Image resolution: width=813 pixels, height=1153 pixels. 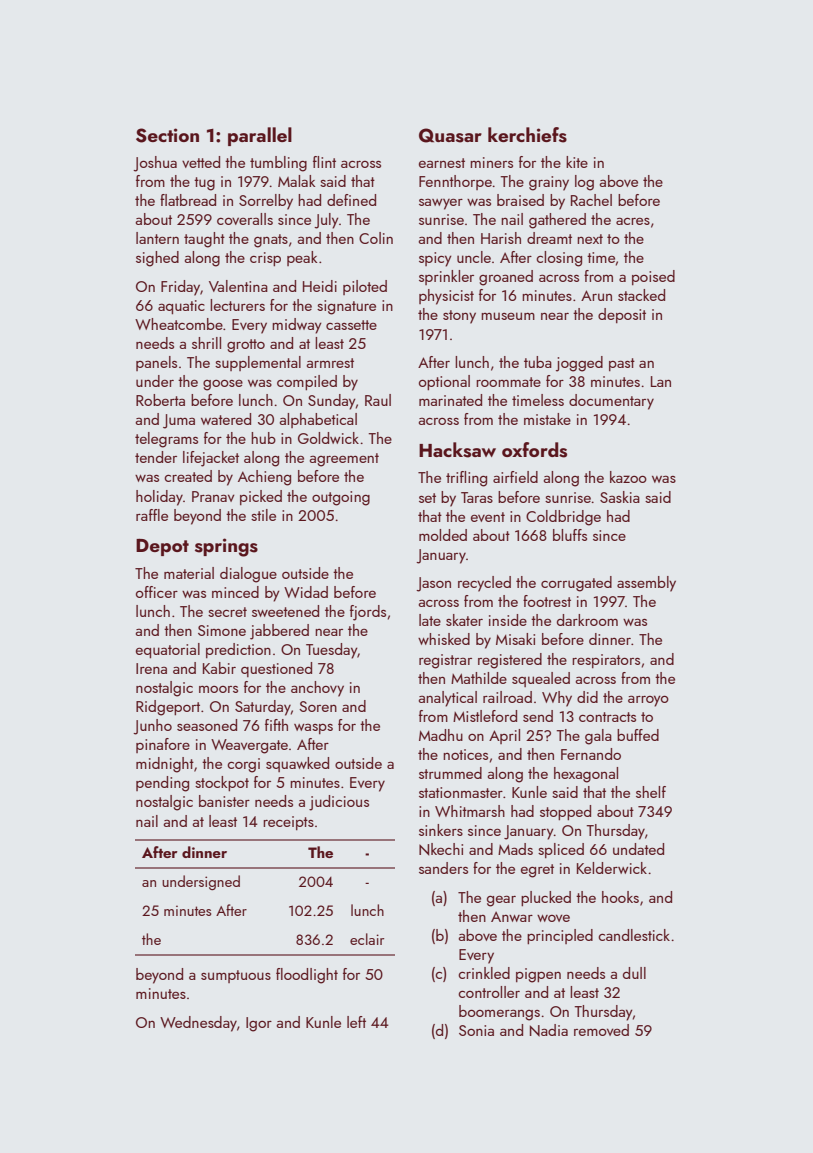 I want to click on assembly, so click(x=646, y=584).
